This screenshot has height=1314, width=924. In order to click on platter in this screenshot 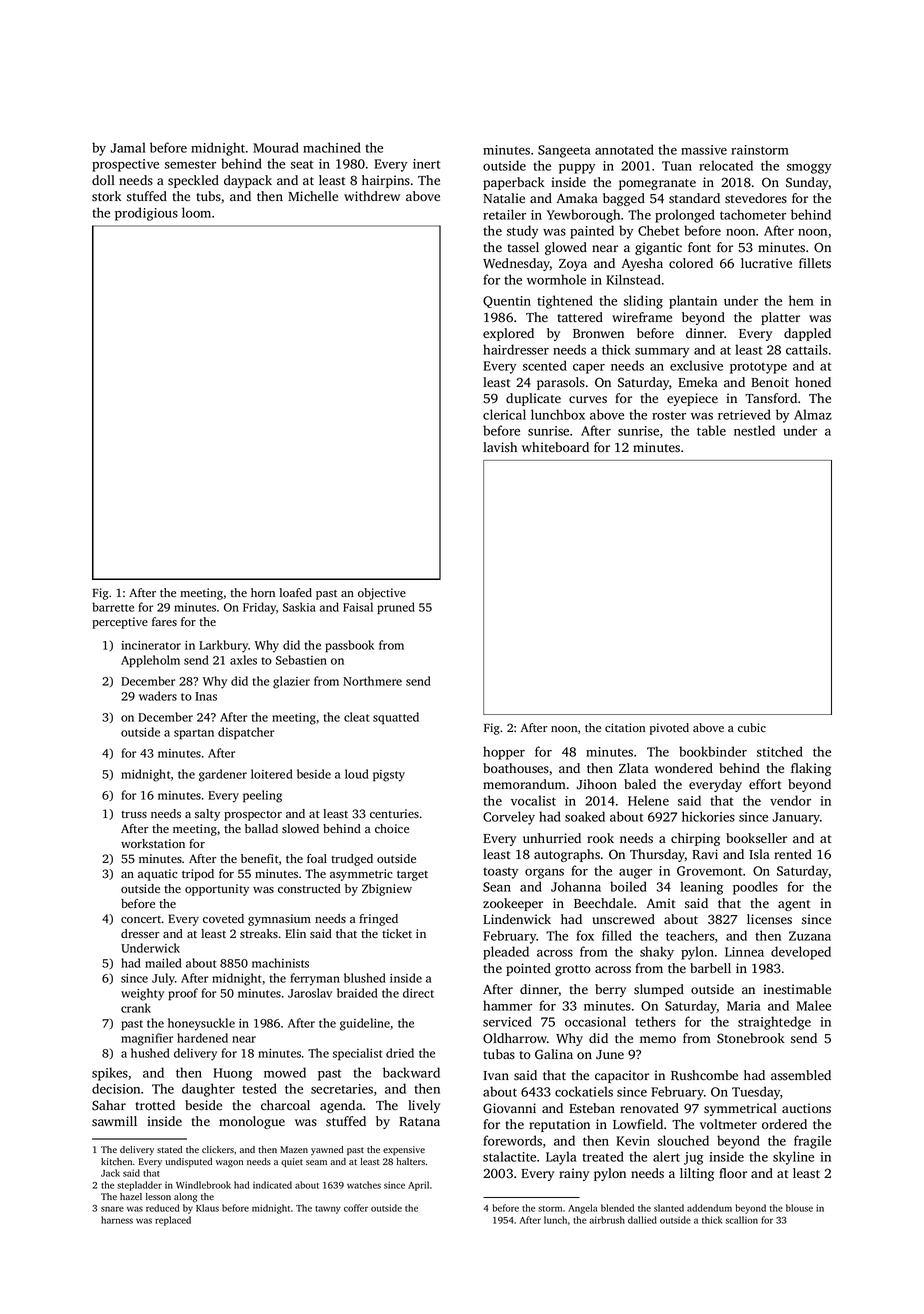, I will do `click(780, 318)`.
